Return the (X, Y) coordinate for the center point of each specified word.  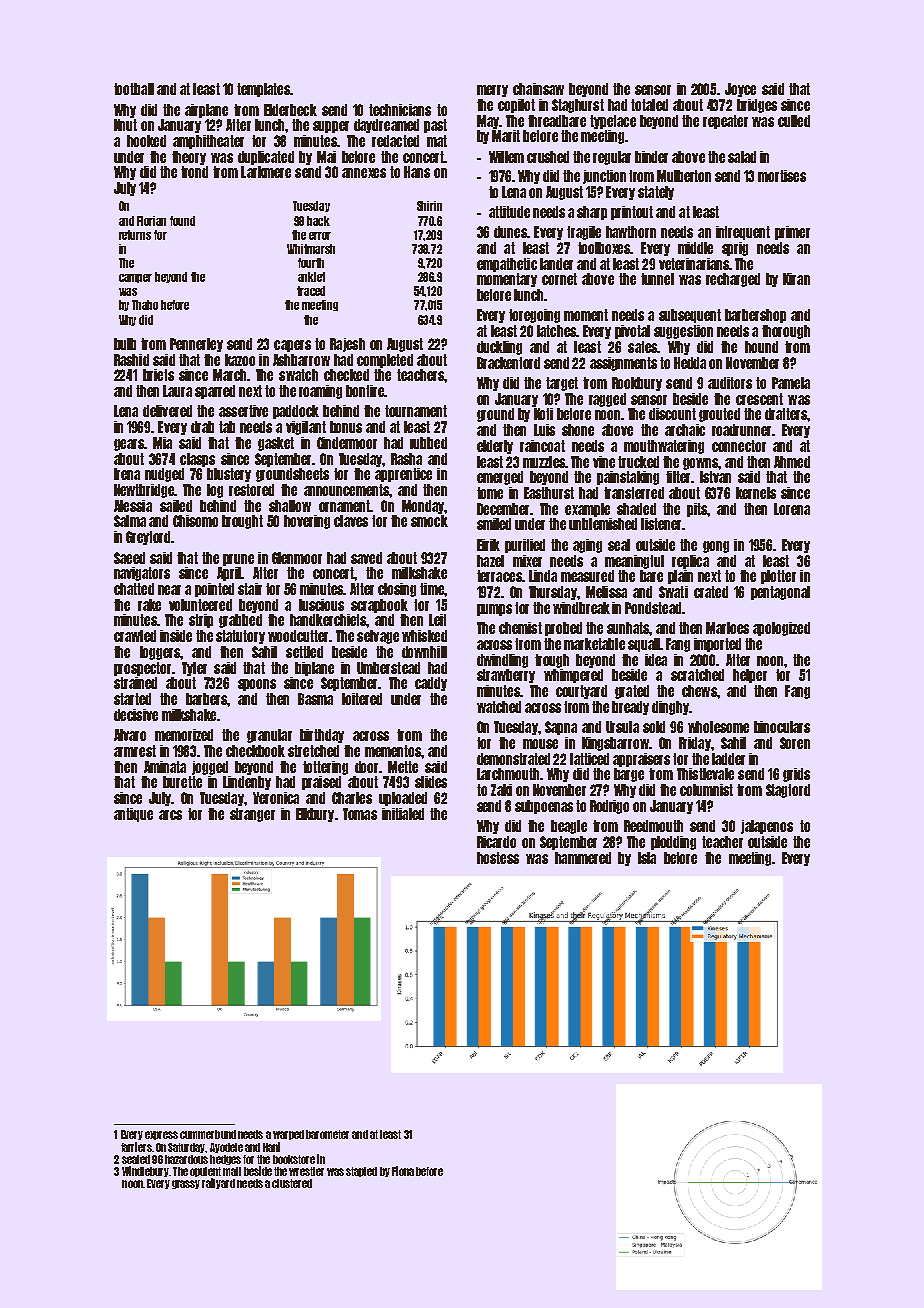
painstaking (628, 478)
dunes (510, 232)
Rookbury (637, 384)
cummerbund (208, 1134)
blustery (229, 475)
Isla (647, 858)
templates (263, 90)
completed (385, 361)
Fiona (403, 1171)
